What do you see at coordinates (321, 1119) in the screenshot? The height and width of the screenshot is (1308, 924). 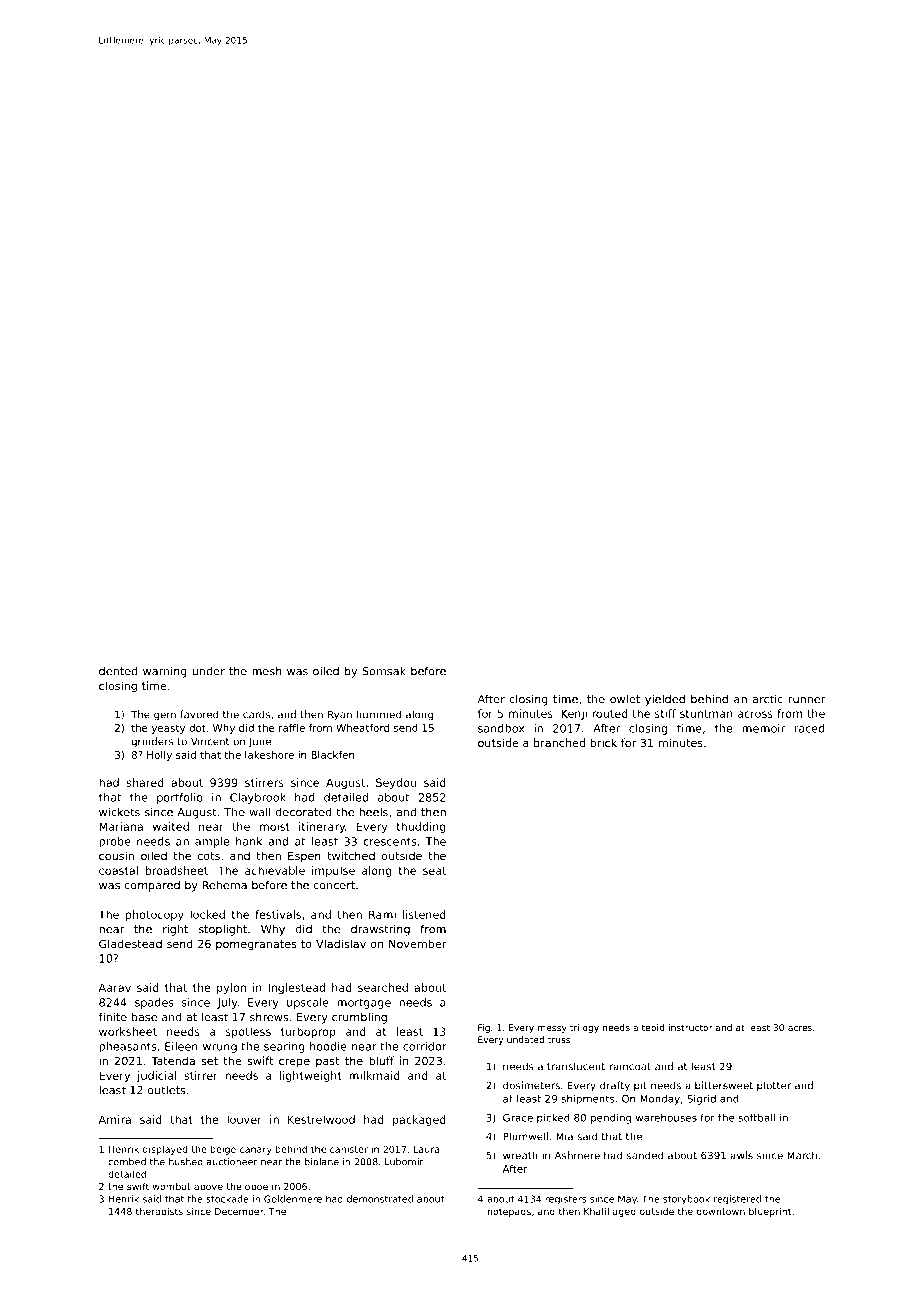 I see `Kestrelwood` at bounding box center [321, 1119].
